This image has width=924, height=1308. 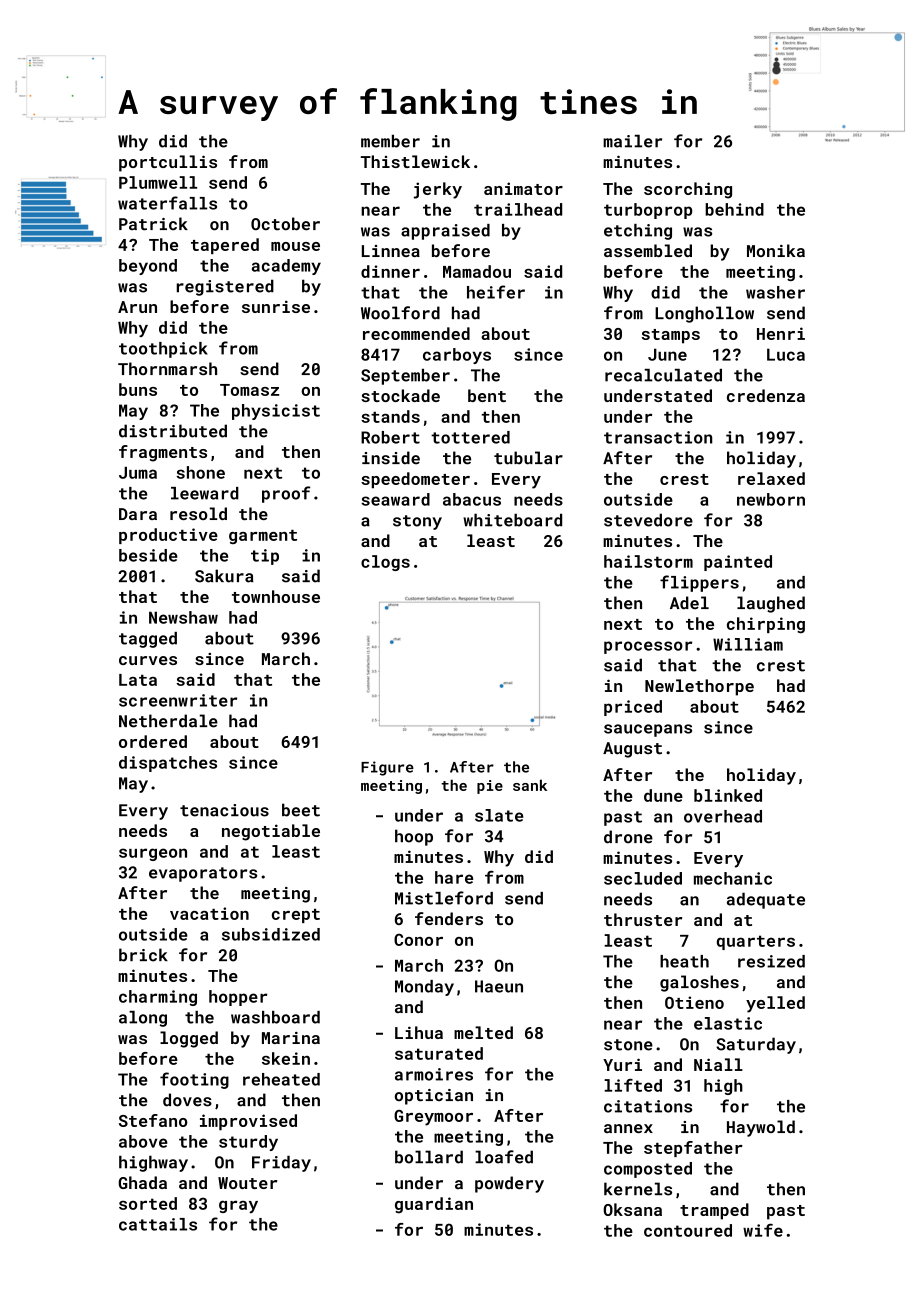 What do you see at coordinates (528, 458) in the image?
I see `tubular` at bounding box center [528, 458].
